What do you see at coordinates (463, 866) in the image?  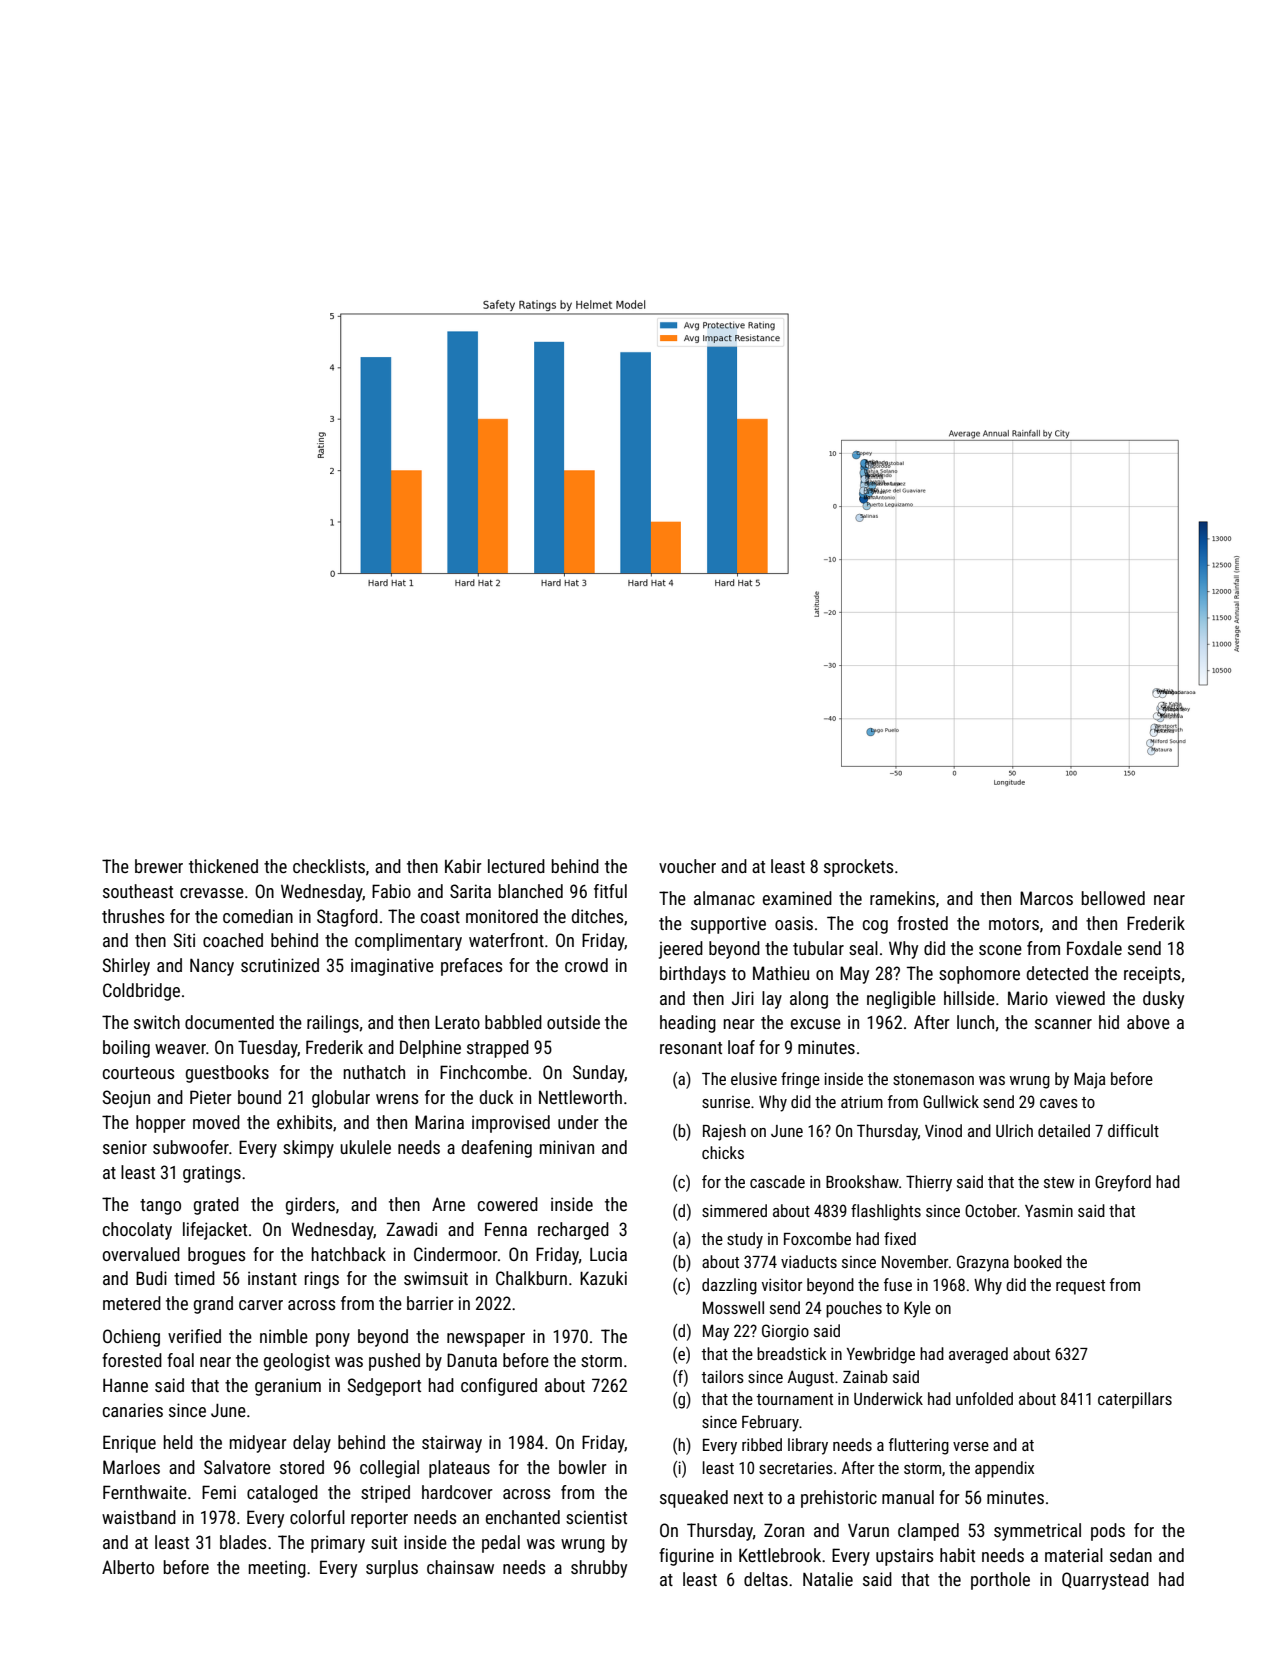 I see `Kabir` at bounding box center [463, 866].
